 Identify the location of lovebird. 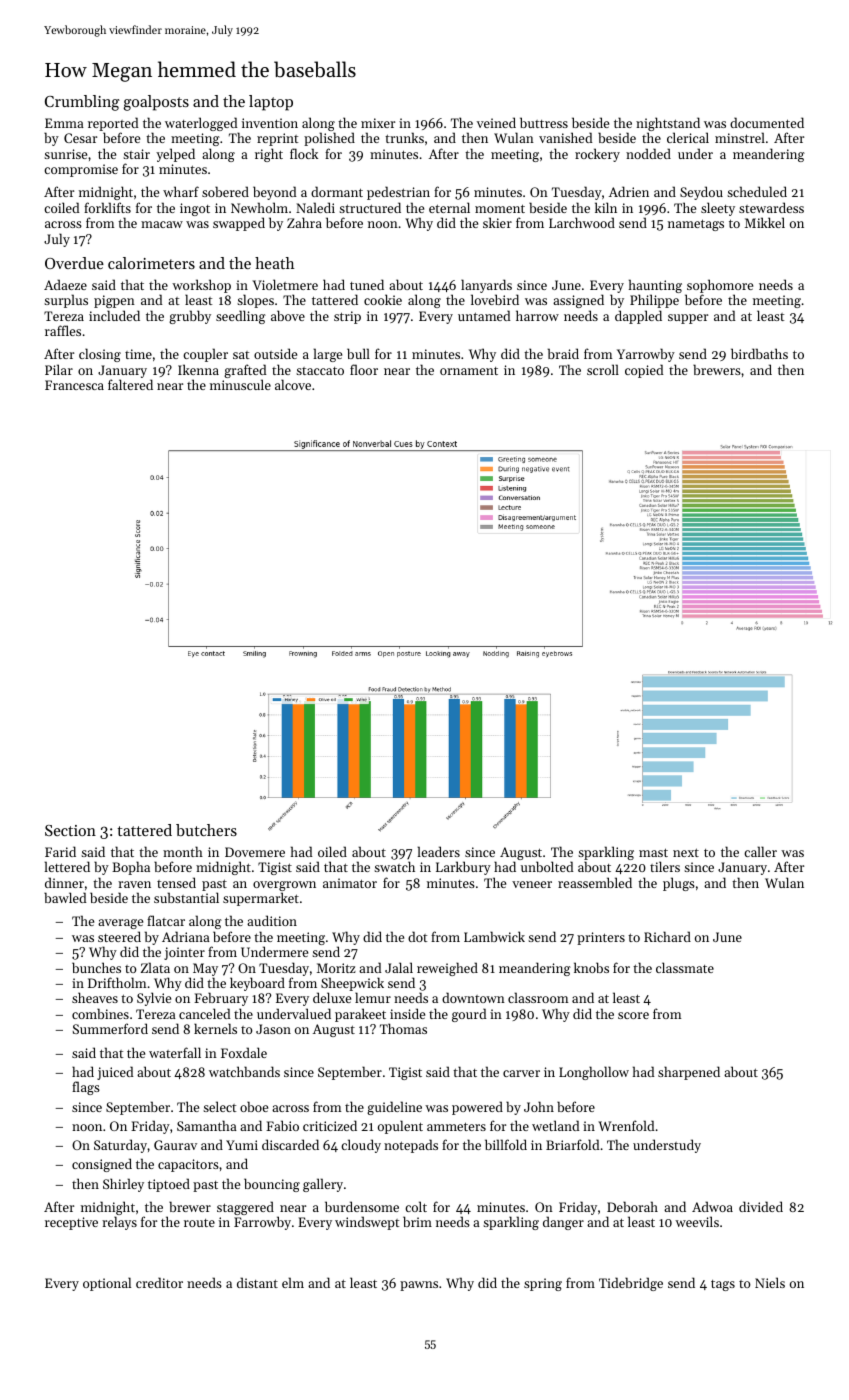
(495, 299).
